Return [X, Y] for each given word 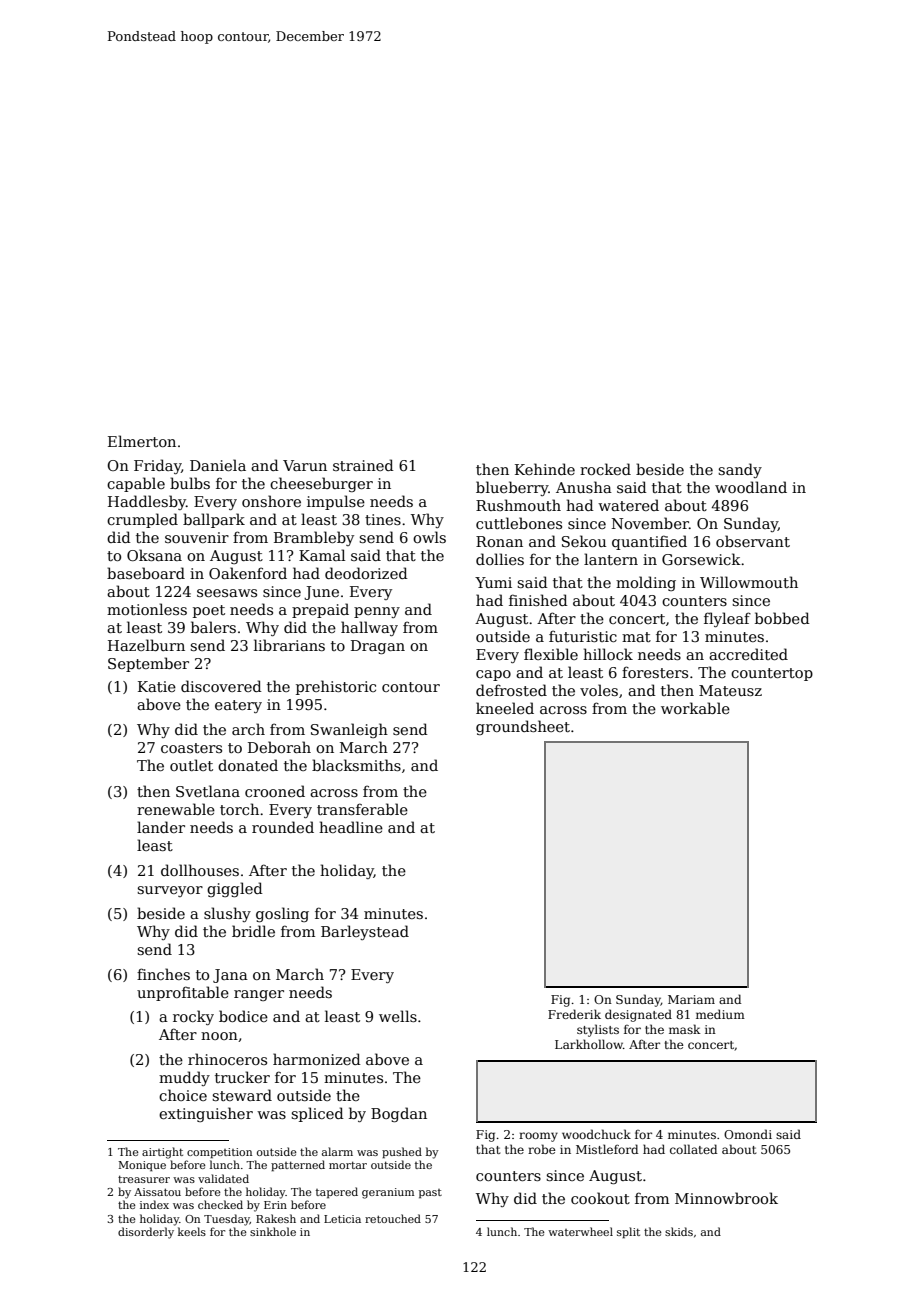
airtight [162, 1153]
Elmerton [142, 441]
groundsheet [523, 727]
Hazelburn [146, 645]
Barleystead [365, 932]
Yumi [493, 582]
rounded [283, 827]
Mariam [691, 999]
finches [163, 974]
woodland [751, 487]
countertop [772, 674]
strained [363, 465]
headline [351, 827]
